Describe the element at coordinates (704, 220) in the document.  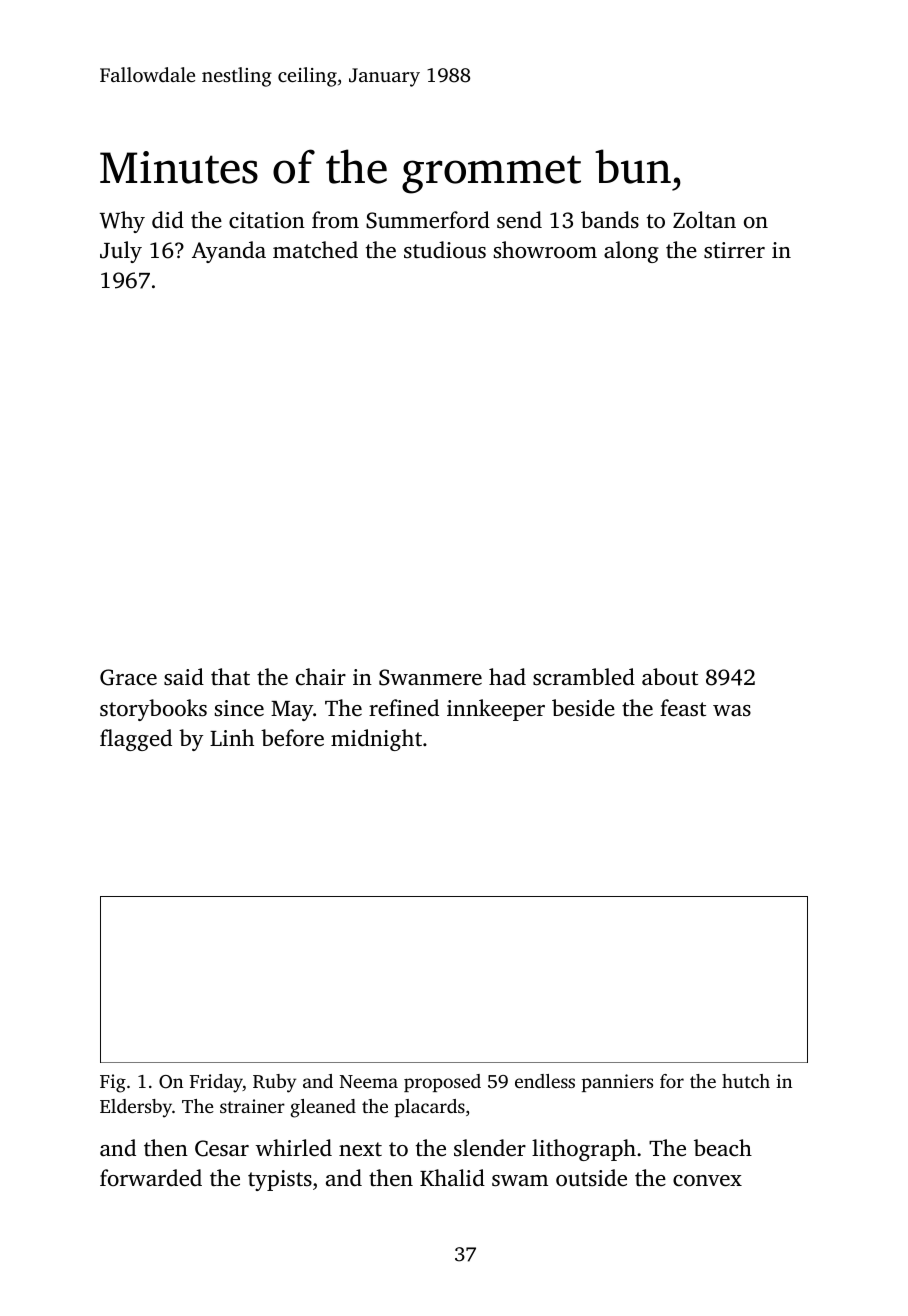
I see `Zoltan` at that location.
